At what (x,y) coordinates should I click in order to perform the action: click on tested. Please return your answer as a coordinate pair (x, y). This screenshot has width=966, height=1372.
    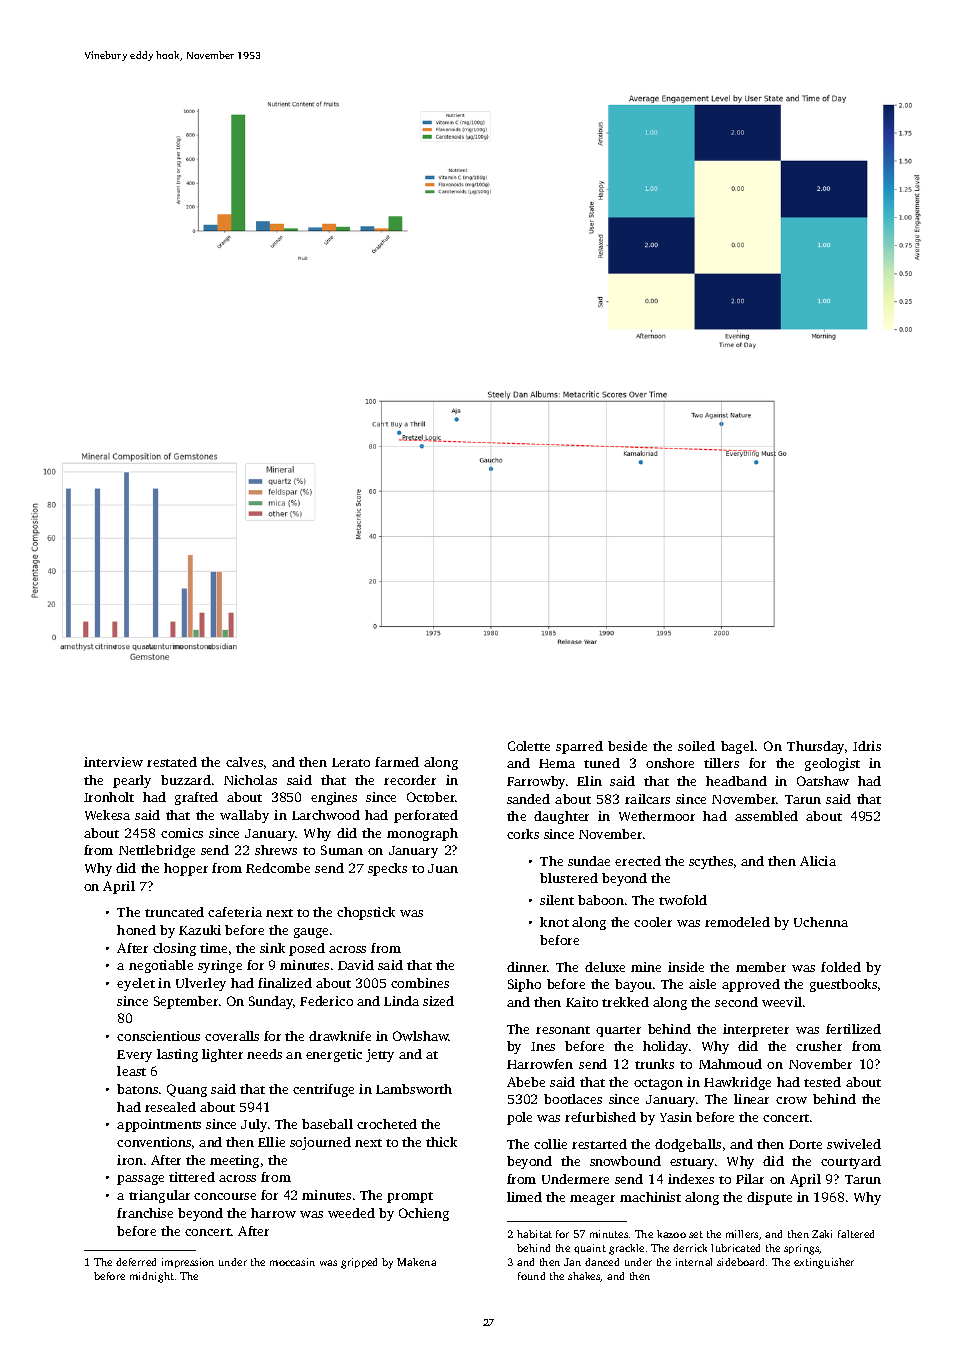
    Looking at the image, I should click on (822, 1082).
